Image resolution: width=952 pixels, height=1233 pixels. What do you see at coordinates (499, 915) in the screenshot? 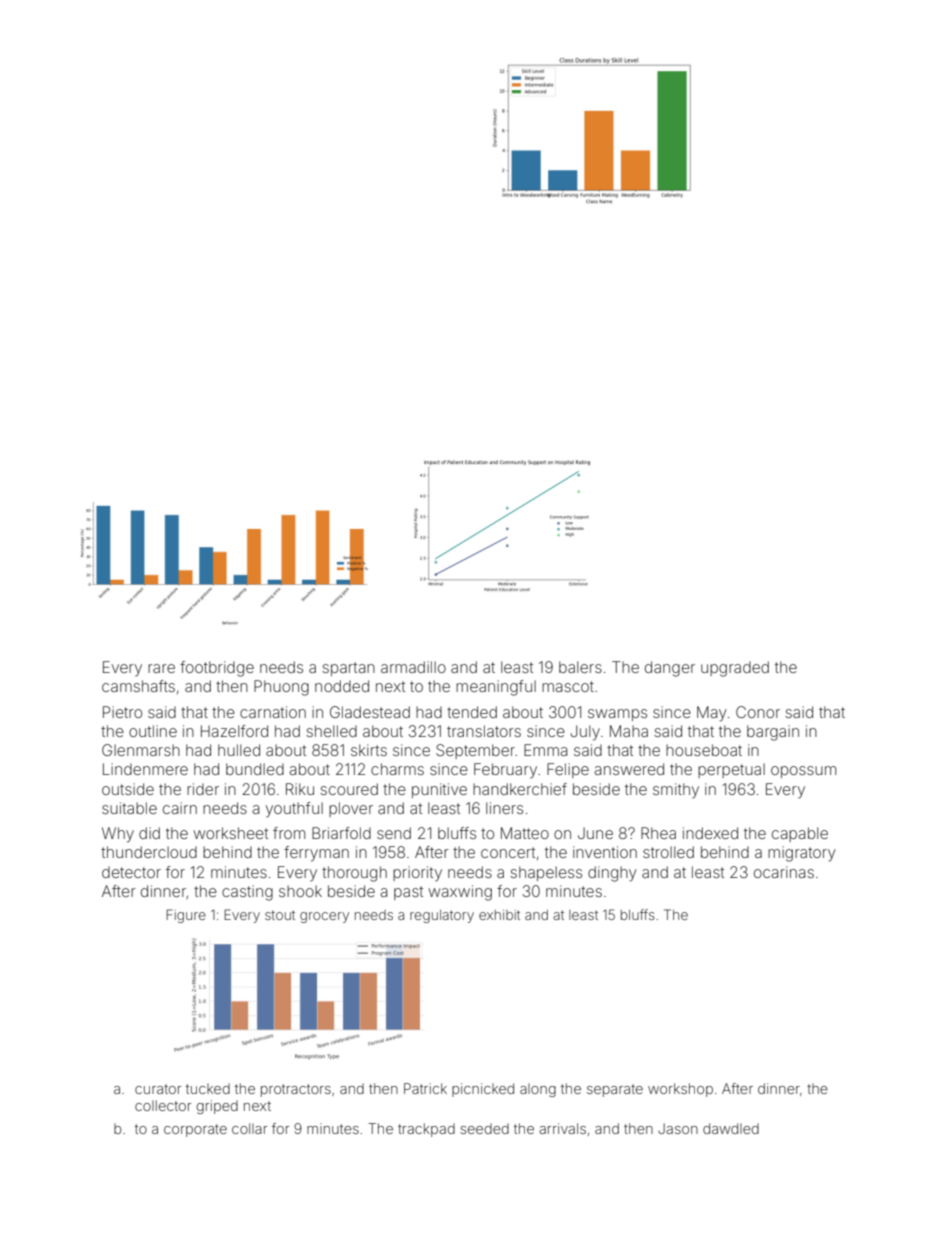
I see `exhibit` at bounding box center [499, 915].
